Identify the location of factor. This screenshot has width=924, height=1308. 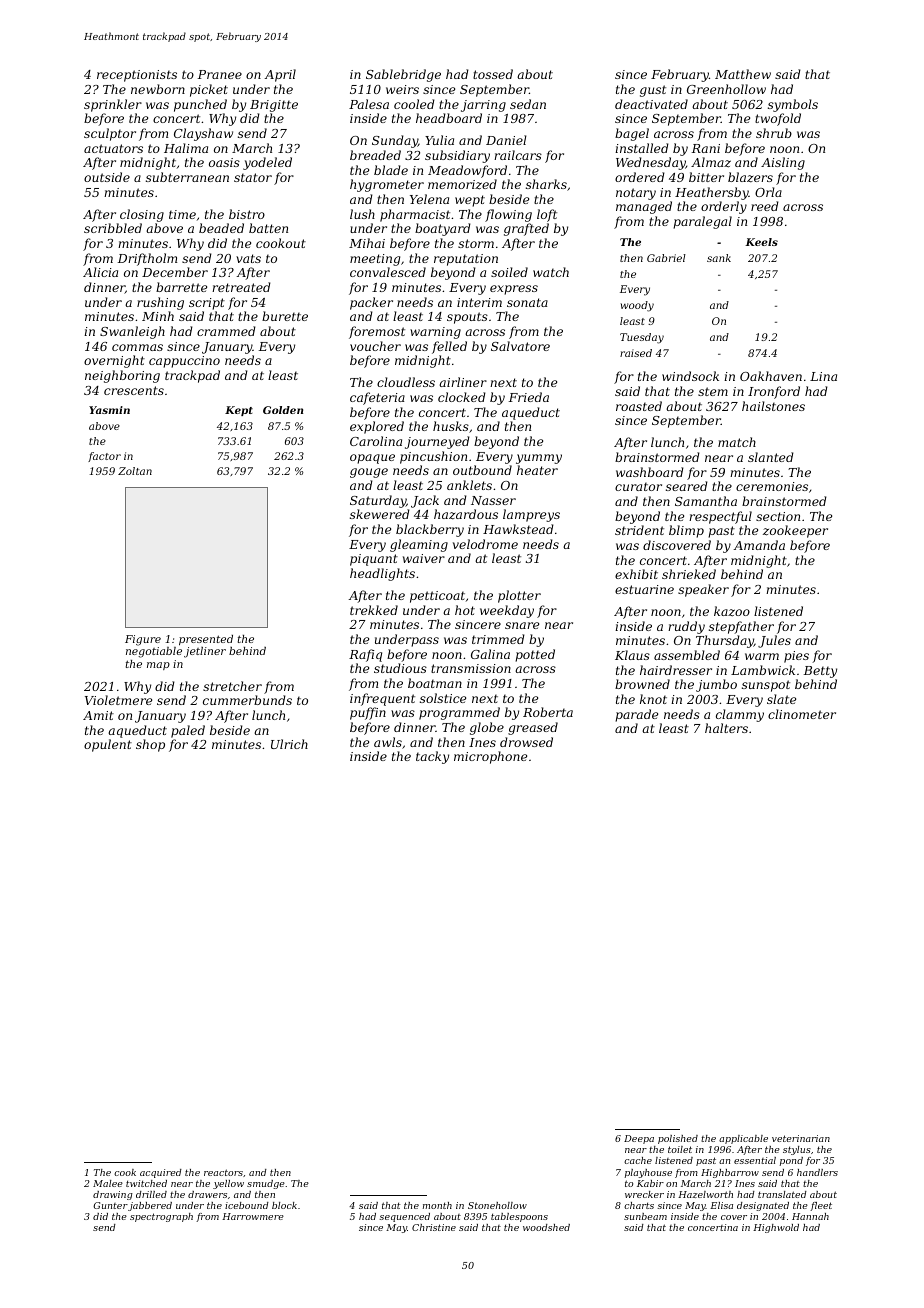
(104, 457).
